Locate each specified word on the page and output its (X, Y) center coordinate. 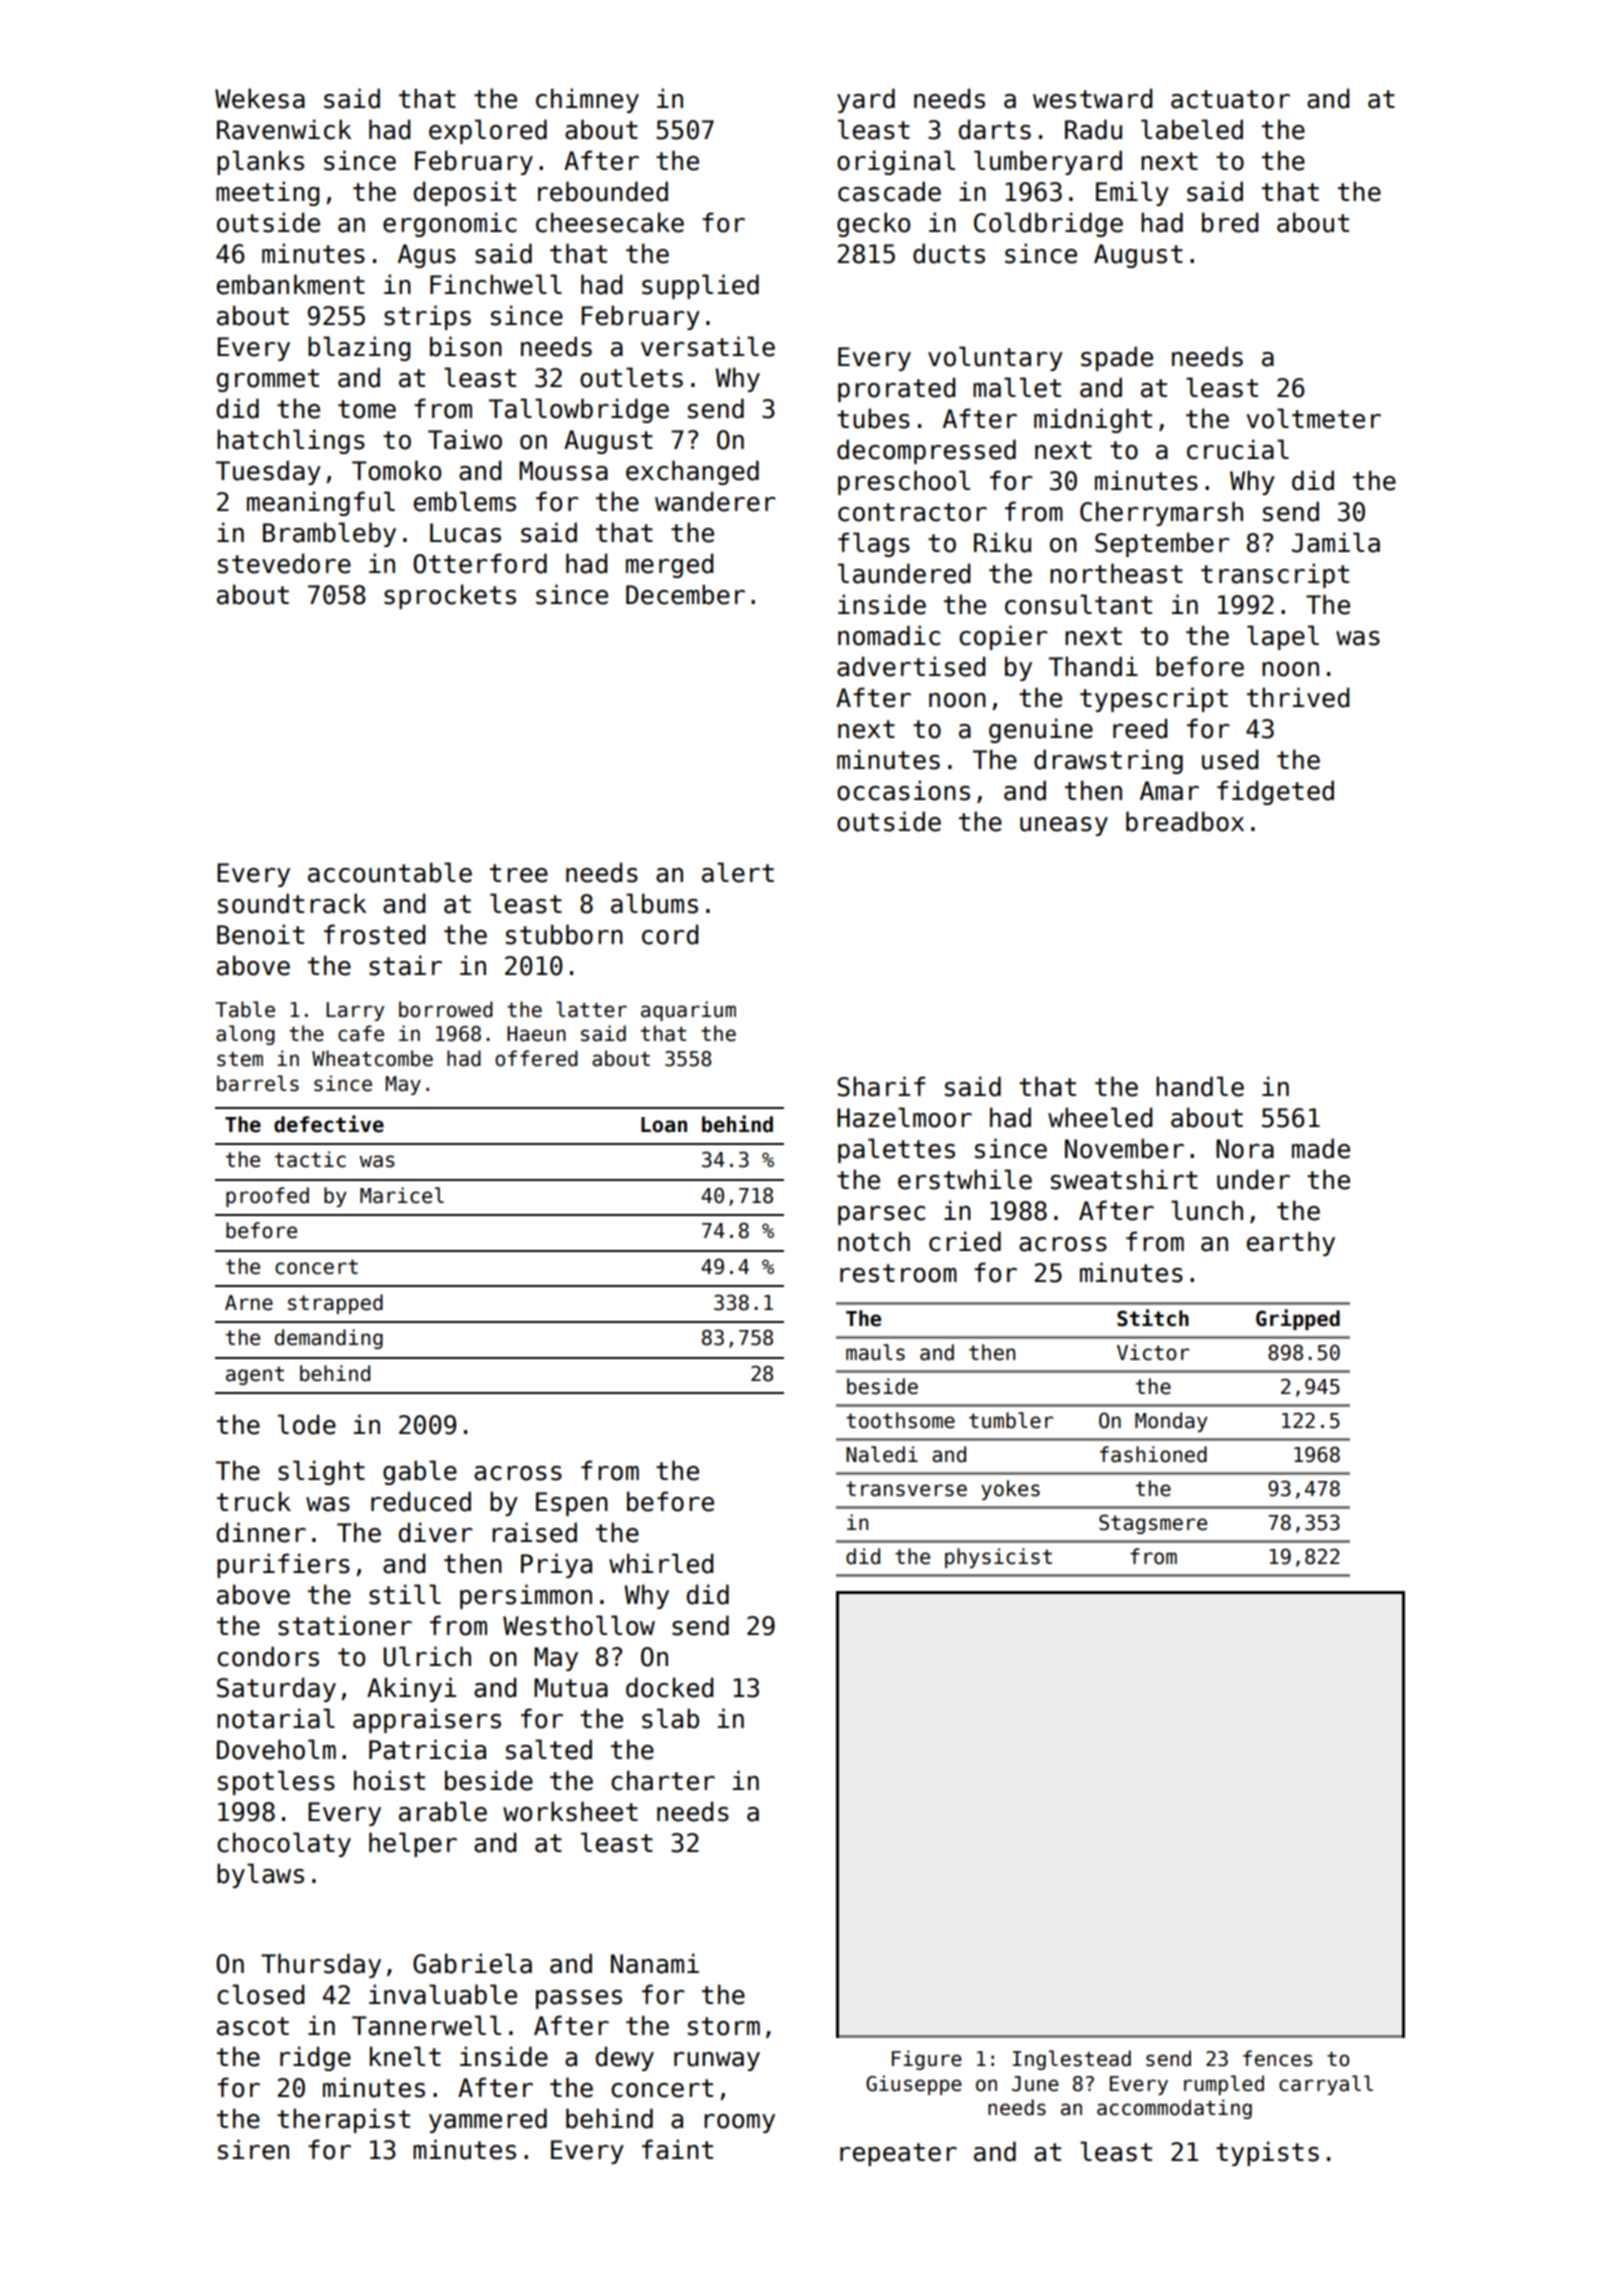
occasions (903, 790)
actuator (1230, 99)
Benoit (260, 934)
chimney (587, 100)
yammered (488, 2120)
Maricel (402, 1195)
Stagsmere (1153, 1524)
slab (670, 1718)
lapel (1283, 637)
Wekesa (260, 98)
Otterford (480, 563)
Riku (1002, 542)
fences (1277, 2058)
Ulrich (427, 1656)
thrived (1298, 697)
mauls (875, 1352)
